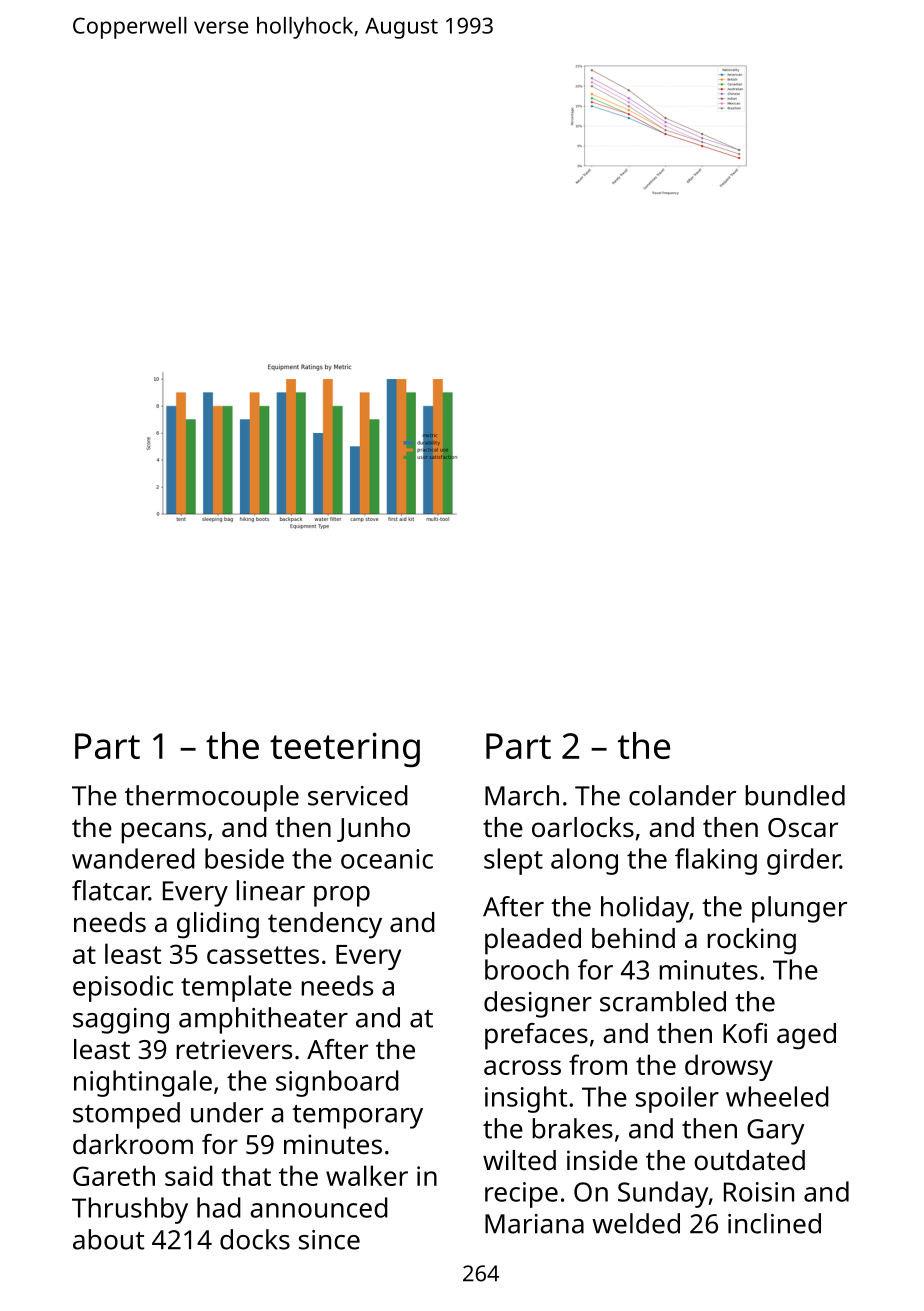 The width and height of the image is (924, 1311). Describe the element at coordinates (538, 1004) in the image. I see `designer` at that location.
